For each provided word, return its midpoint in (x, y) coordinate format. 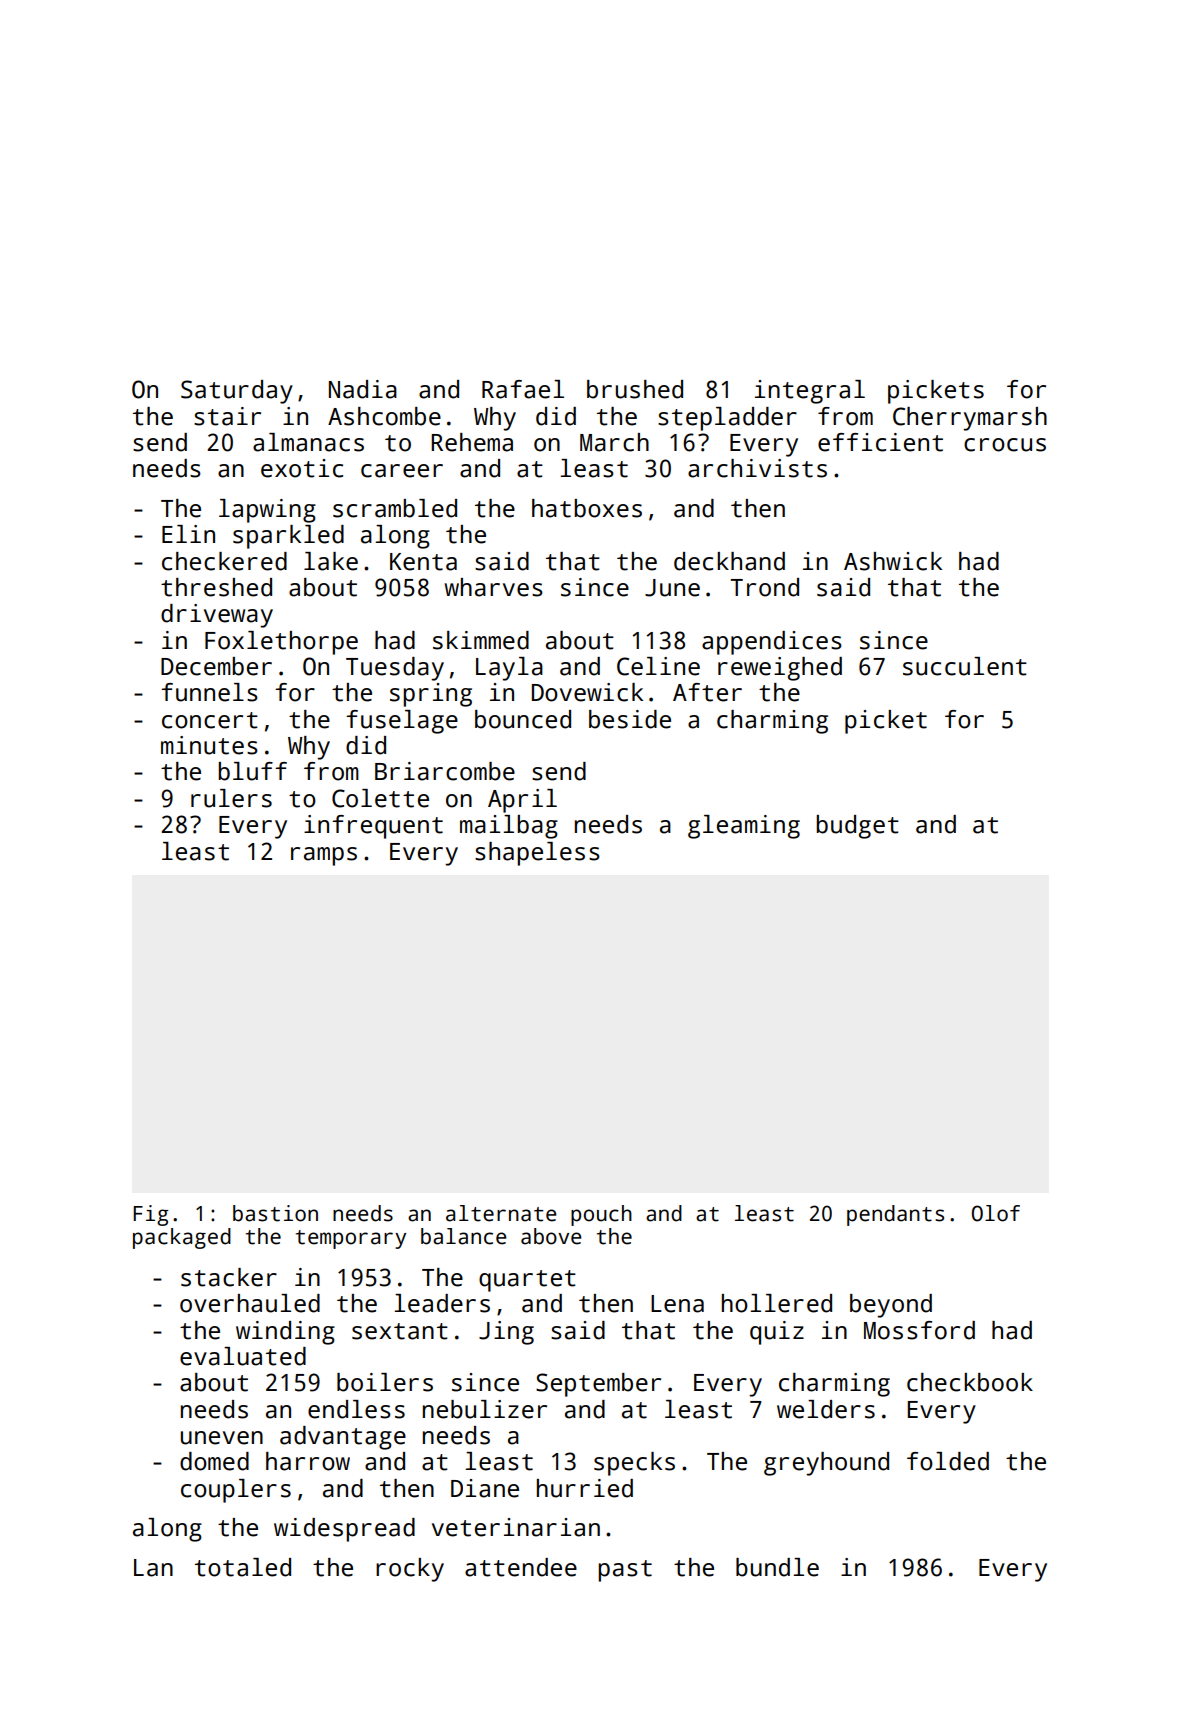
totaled (243, 1567)
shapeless (537, 854)
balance (463, 1236)
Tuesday (395, 669)
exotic (302, 468)
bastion (275, 1213)
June (672, 588)
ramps (324, 856)
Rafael (523, 389)
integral (810, 392)
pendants (895, 1215)
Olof (996, 1213)
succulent (965, 666)
